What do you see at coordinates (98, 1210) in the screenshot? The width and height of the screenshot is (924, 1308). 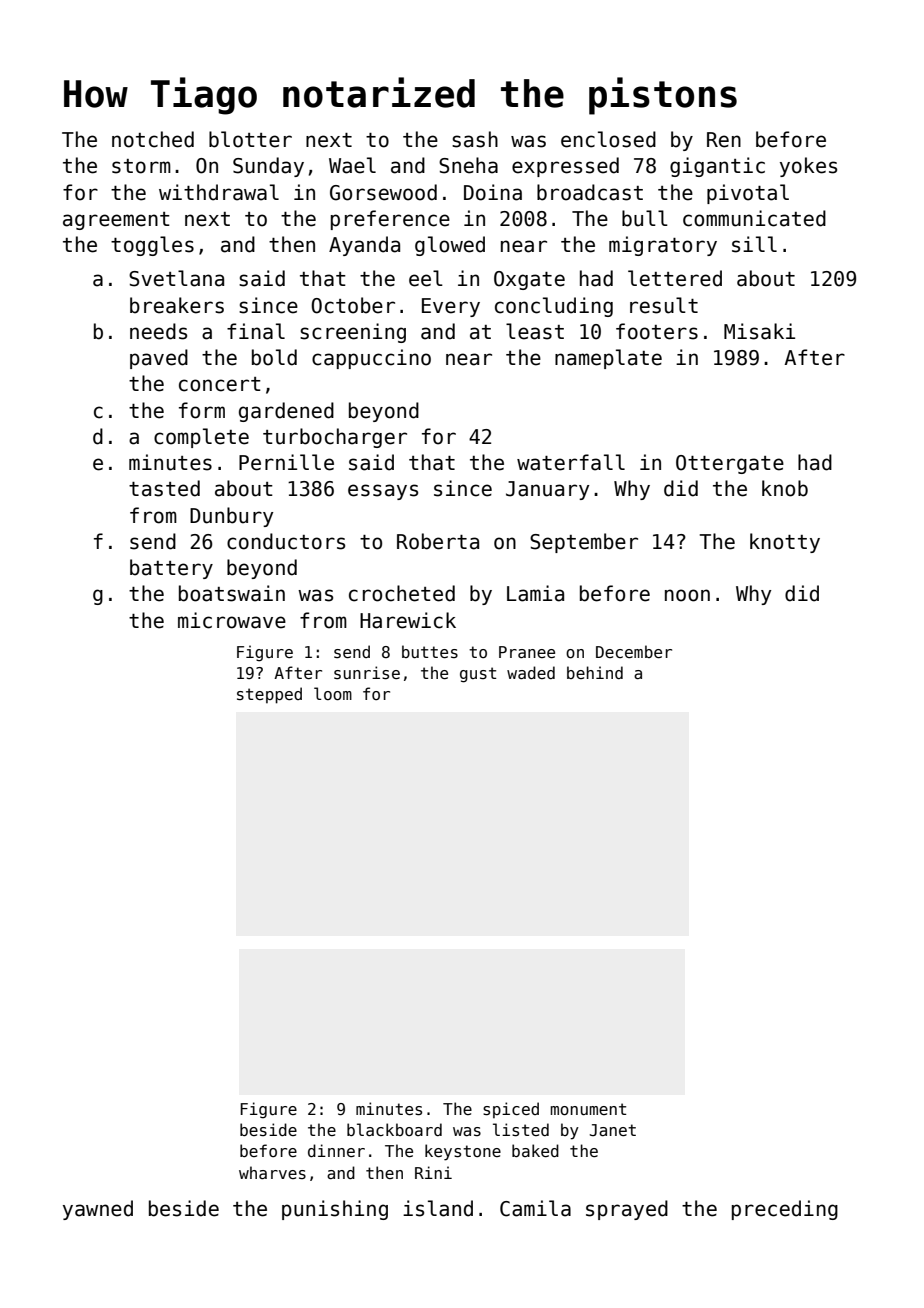 I see `yawned` at bounding box center [98, 1210].
